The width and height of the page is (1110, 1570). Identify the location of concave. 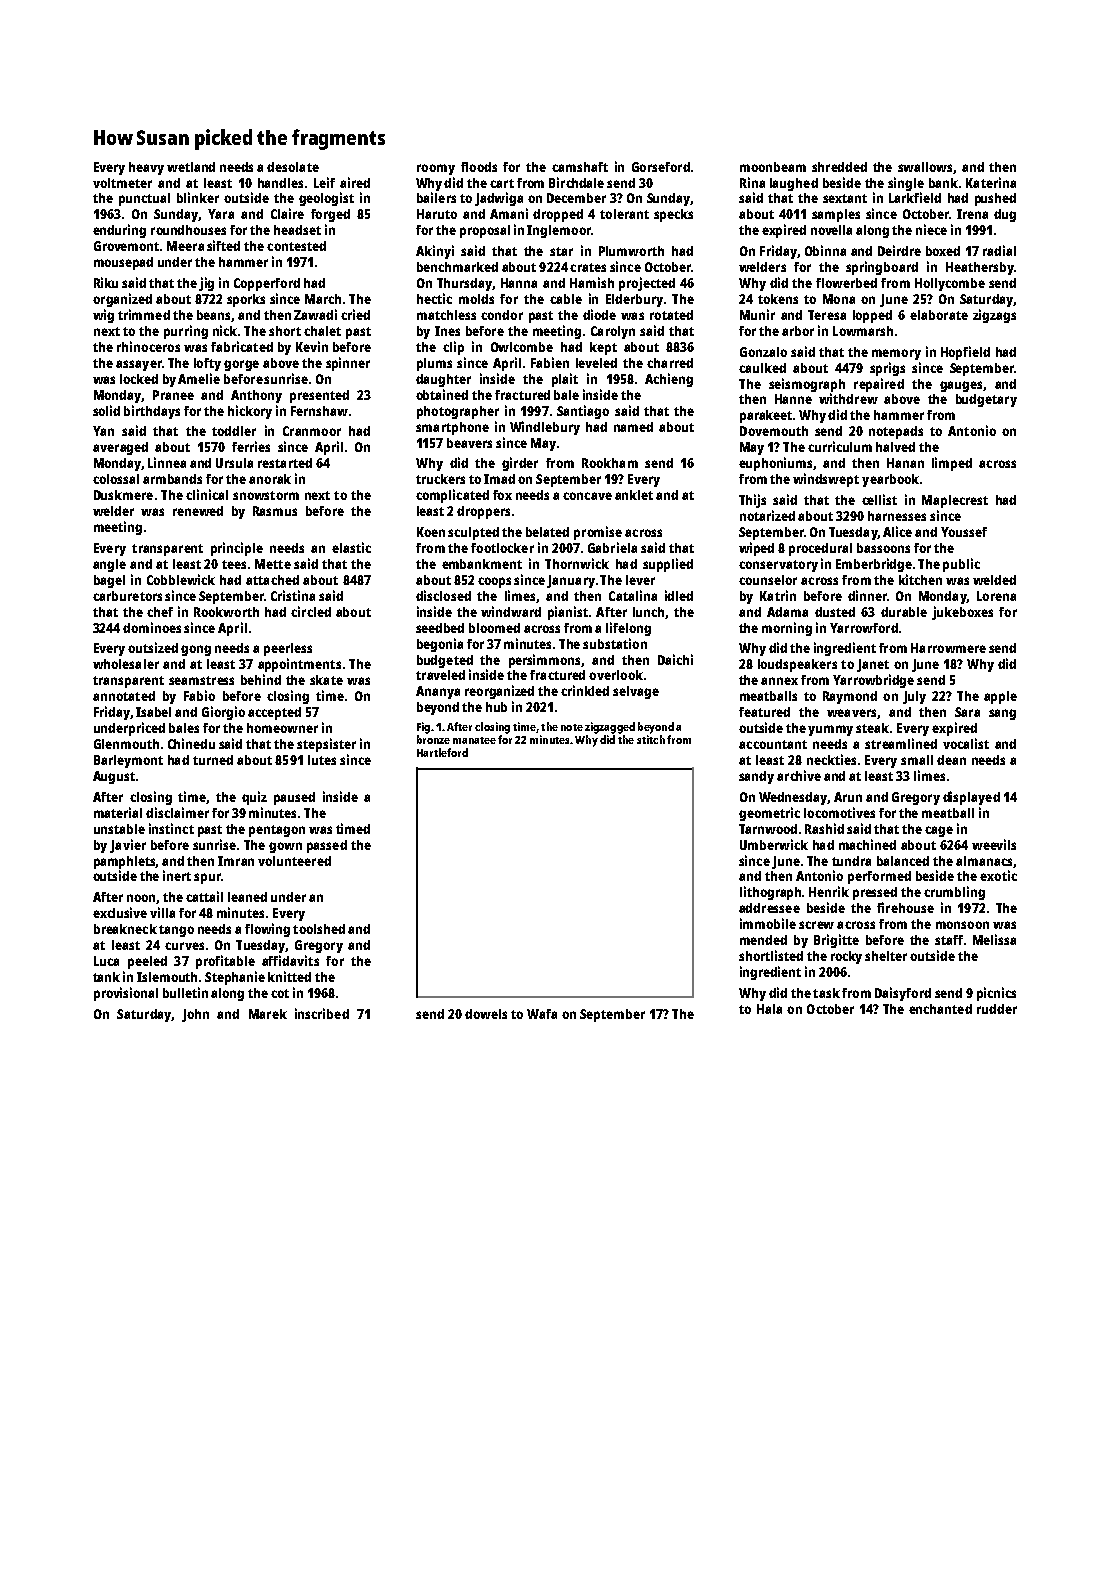
(587, 496).
